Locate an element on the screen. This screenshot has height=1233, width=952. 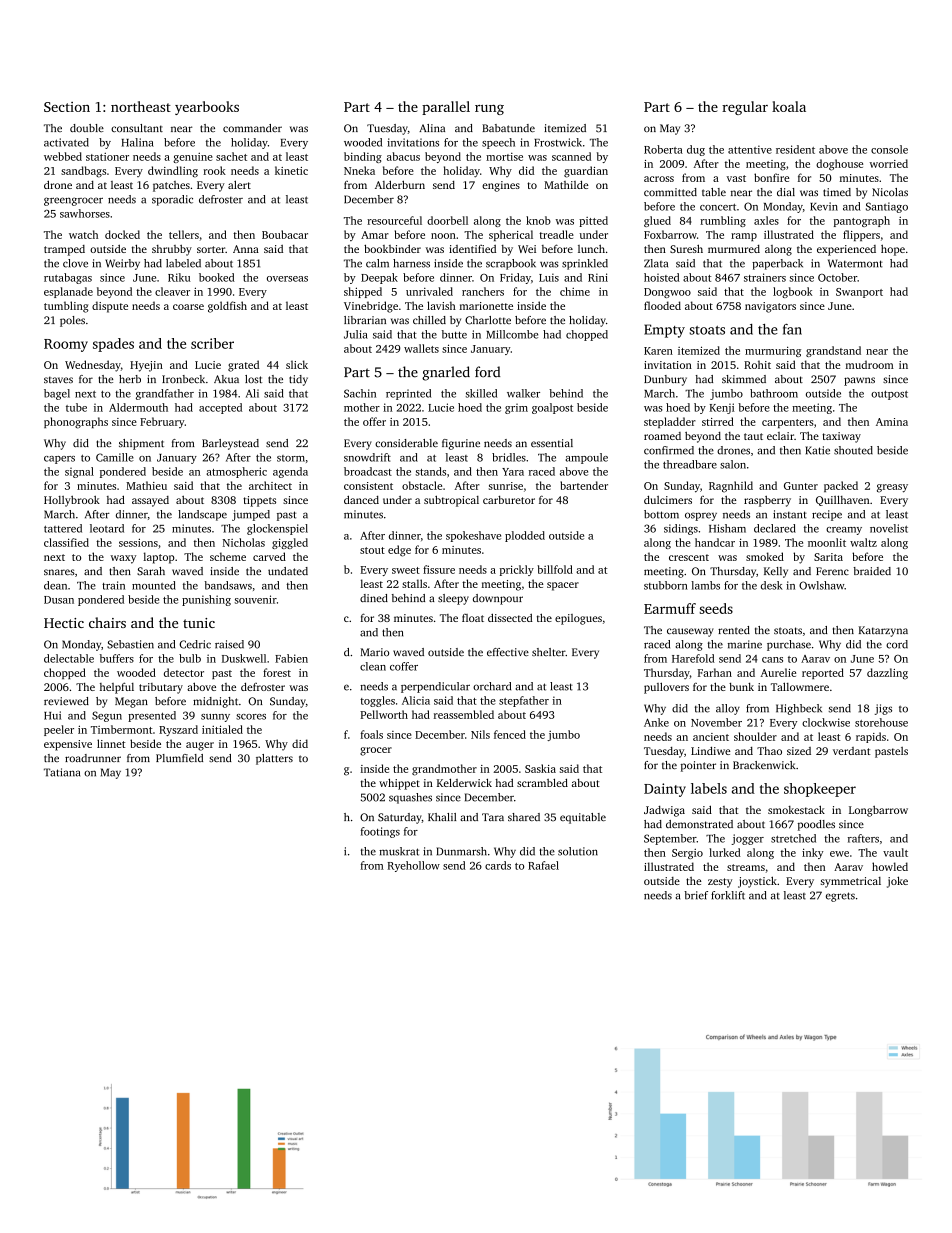
clockwise is located at coordinates (826, 722).
